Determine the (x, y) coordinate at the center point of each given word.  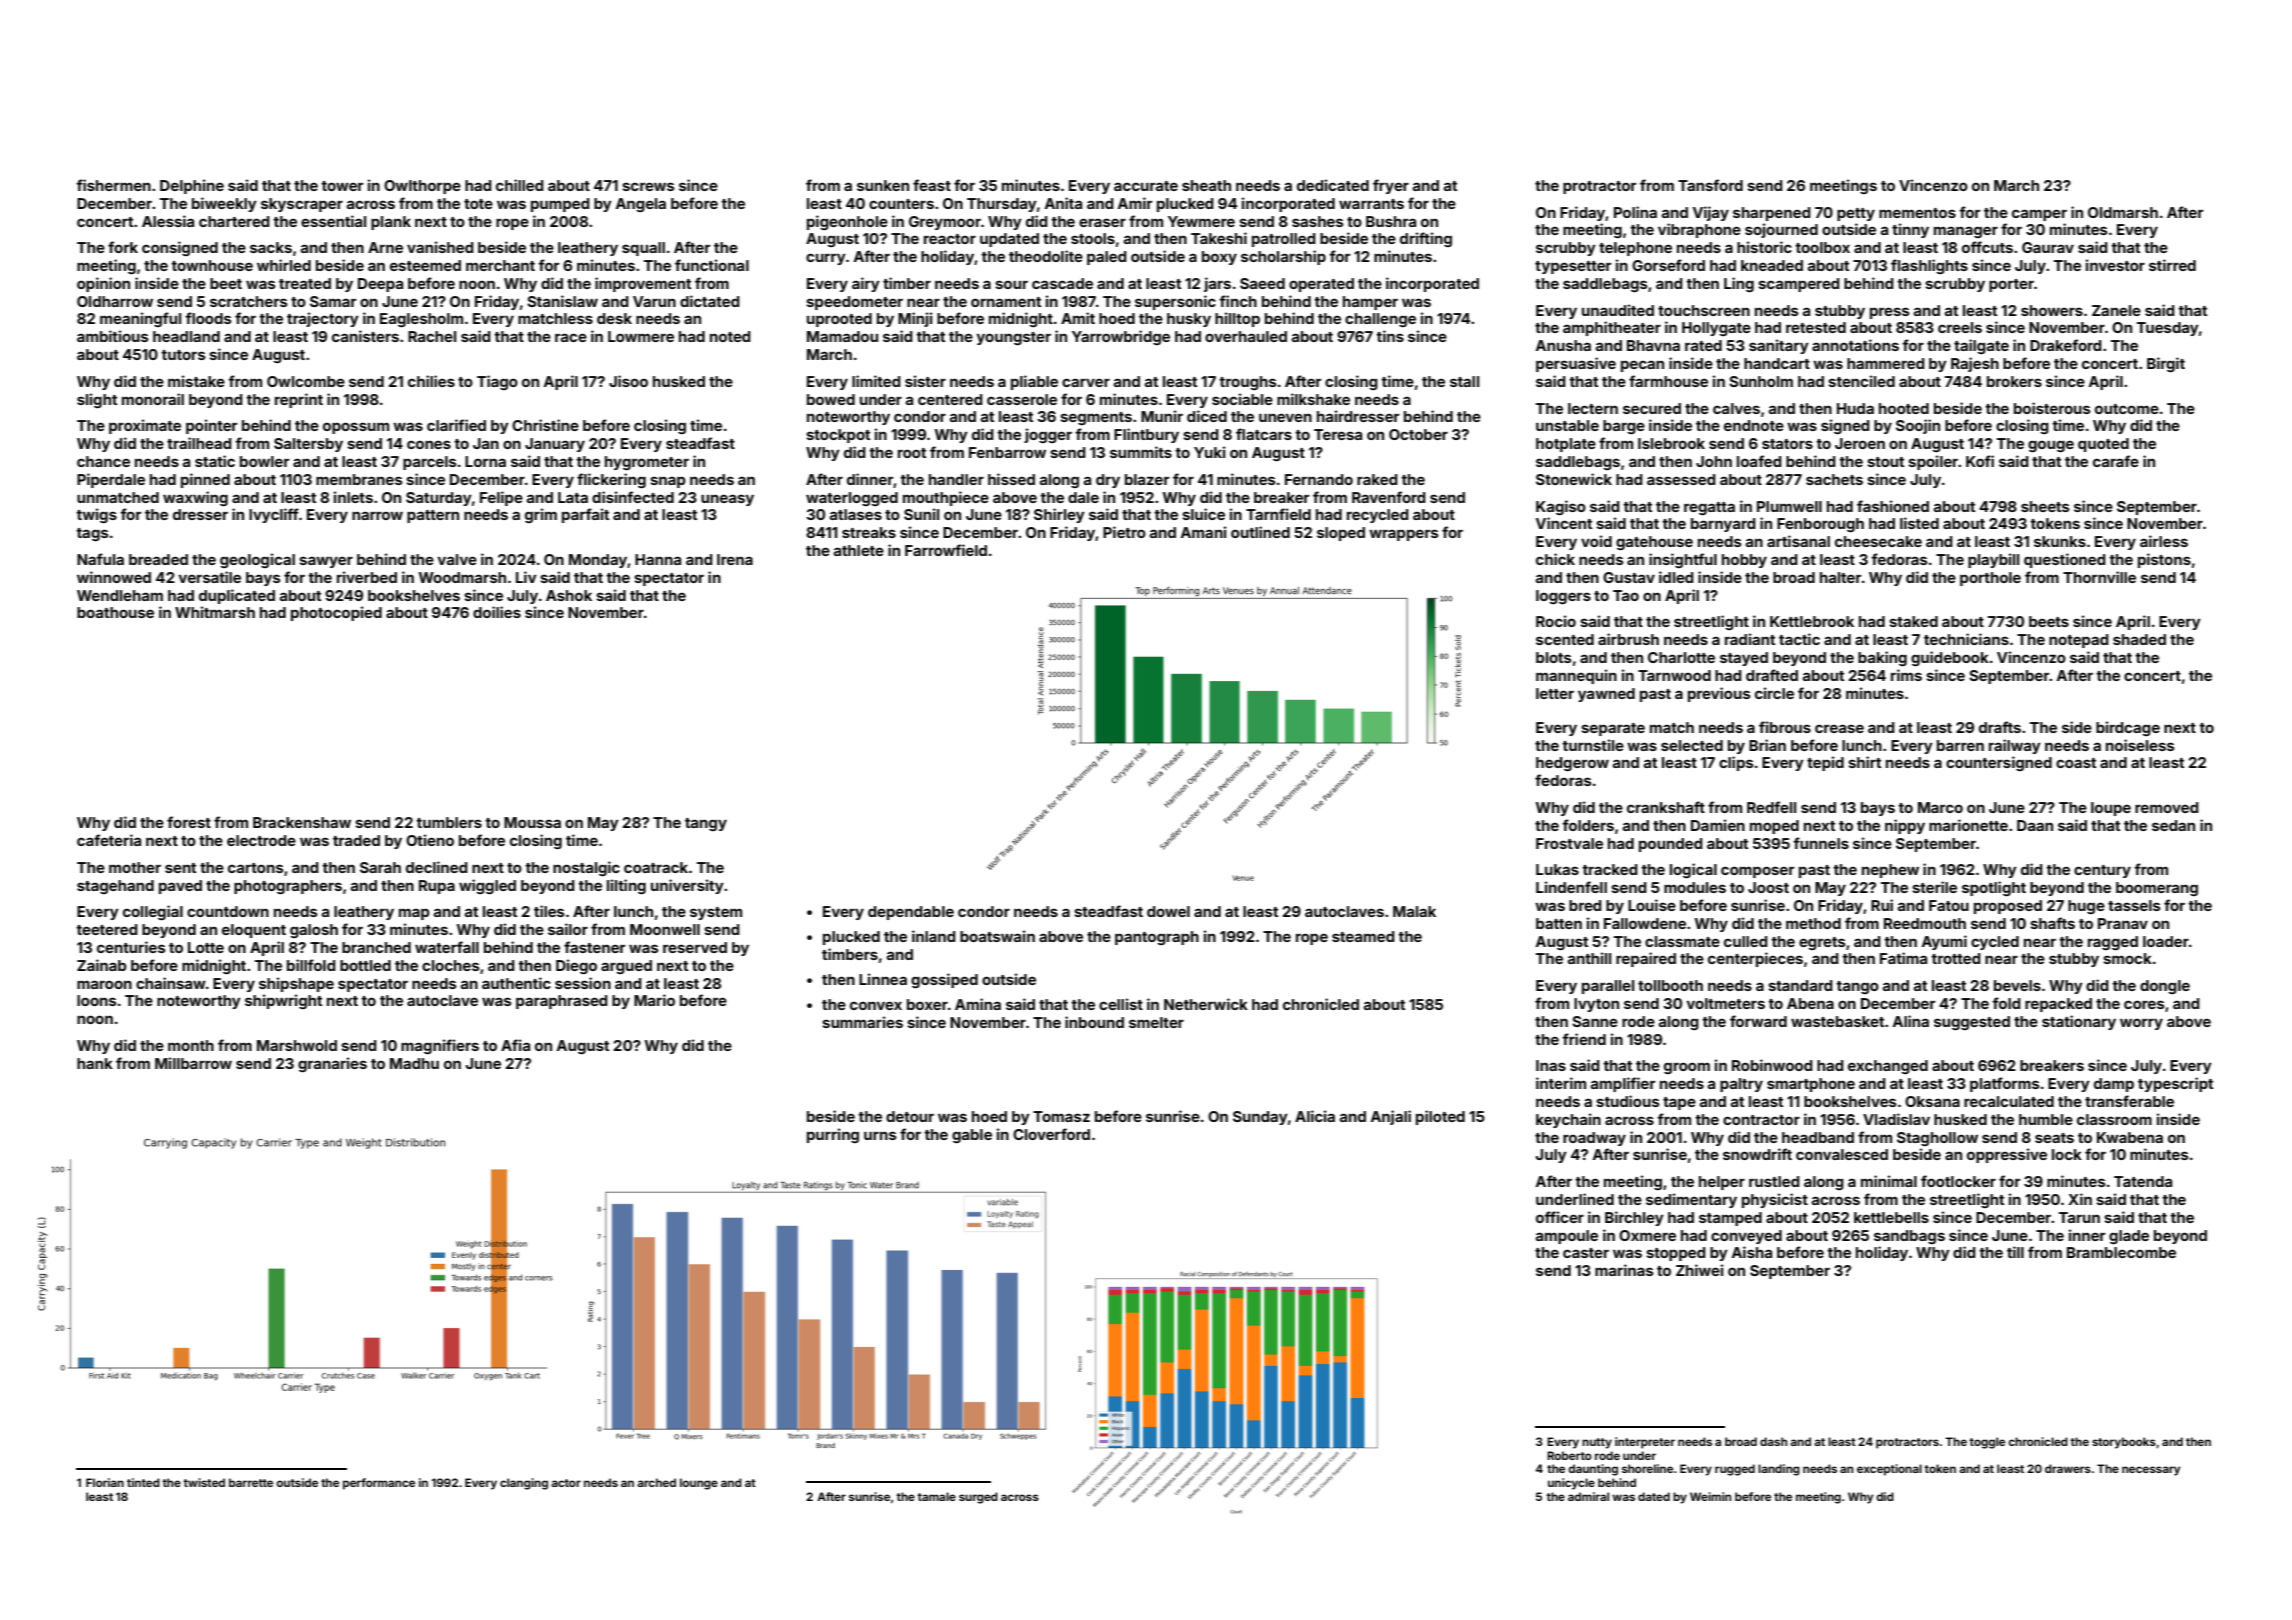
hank (95, 1063)
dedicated (1333, 185)
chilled (520, 185)
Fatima (1903, 958)
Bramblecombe (2121, 1252)
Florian (105, 1482)
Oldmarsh (2123, 212)
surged (978, 1498)
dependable (911, 913)
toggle (1987, 1443)
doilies (497, 612)
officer (1560, 1217)
